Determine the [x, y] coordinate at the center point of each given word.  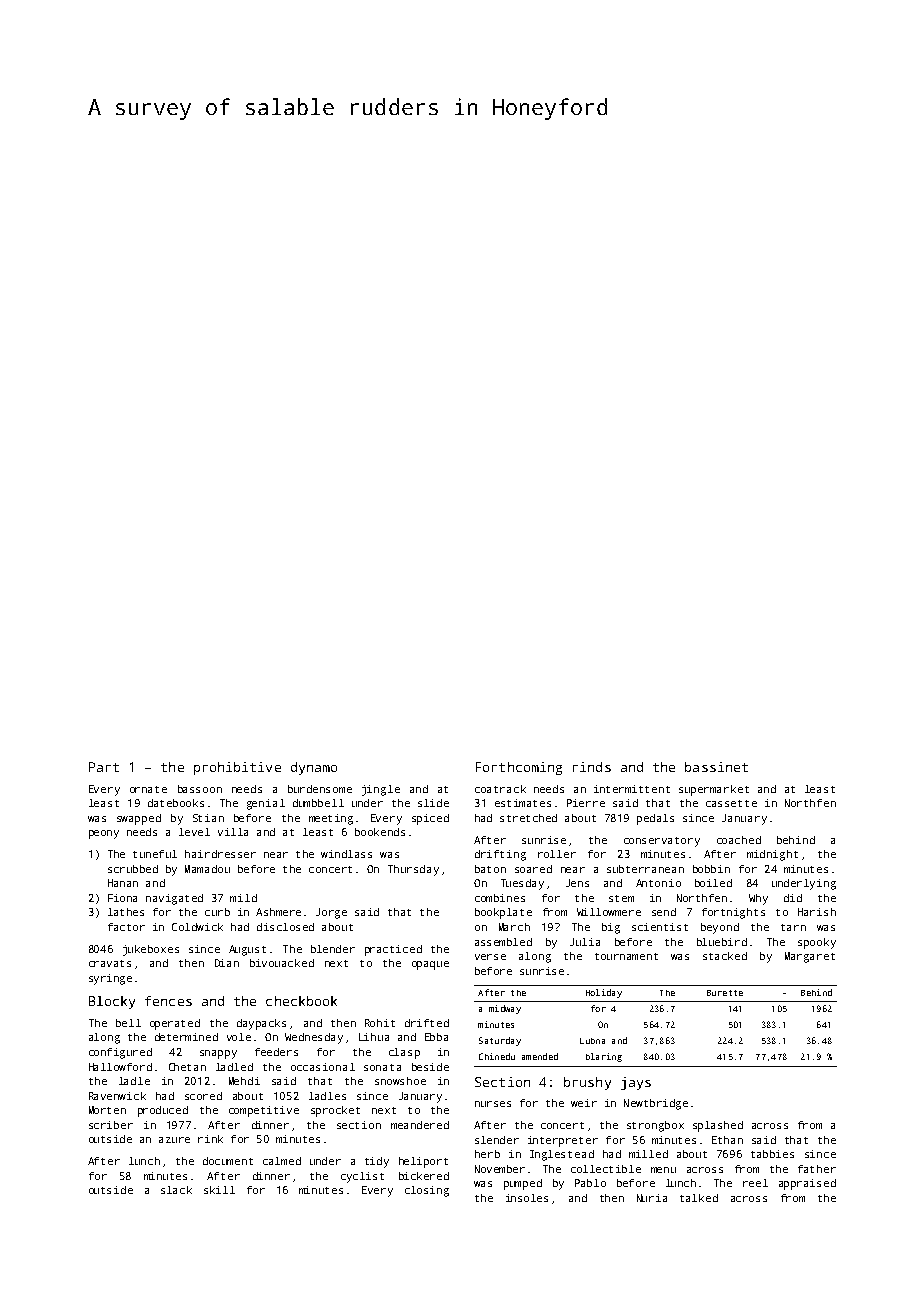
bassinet [716, 767]
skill [219, 1190]
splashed [718, 1126]
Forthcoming [519, 768]
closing [427, 1191]
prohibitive [237, 768]
